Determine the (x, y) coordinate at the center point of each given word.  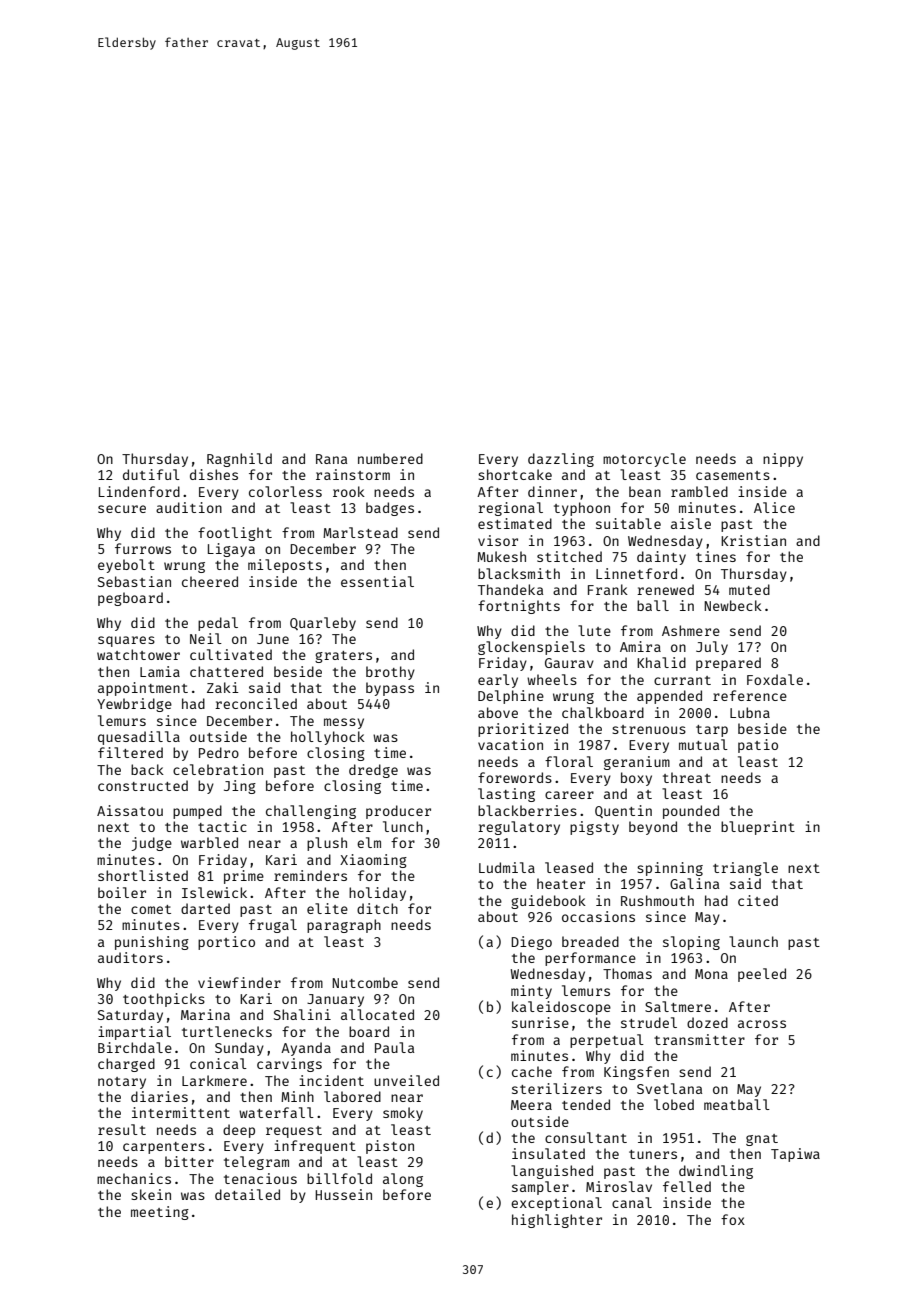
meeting (160, 1213)
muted (749, 589)
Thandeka (510, 589)
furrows (143, 548)
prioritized (523, 730)
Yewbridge (134, 705)
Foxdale (775, 679)
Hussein (343, 1194)
